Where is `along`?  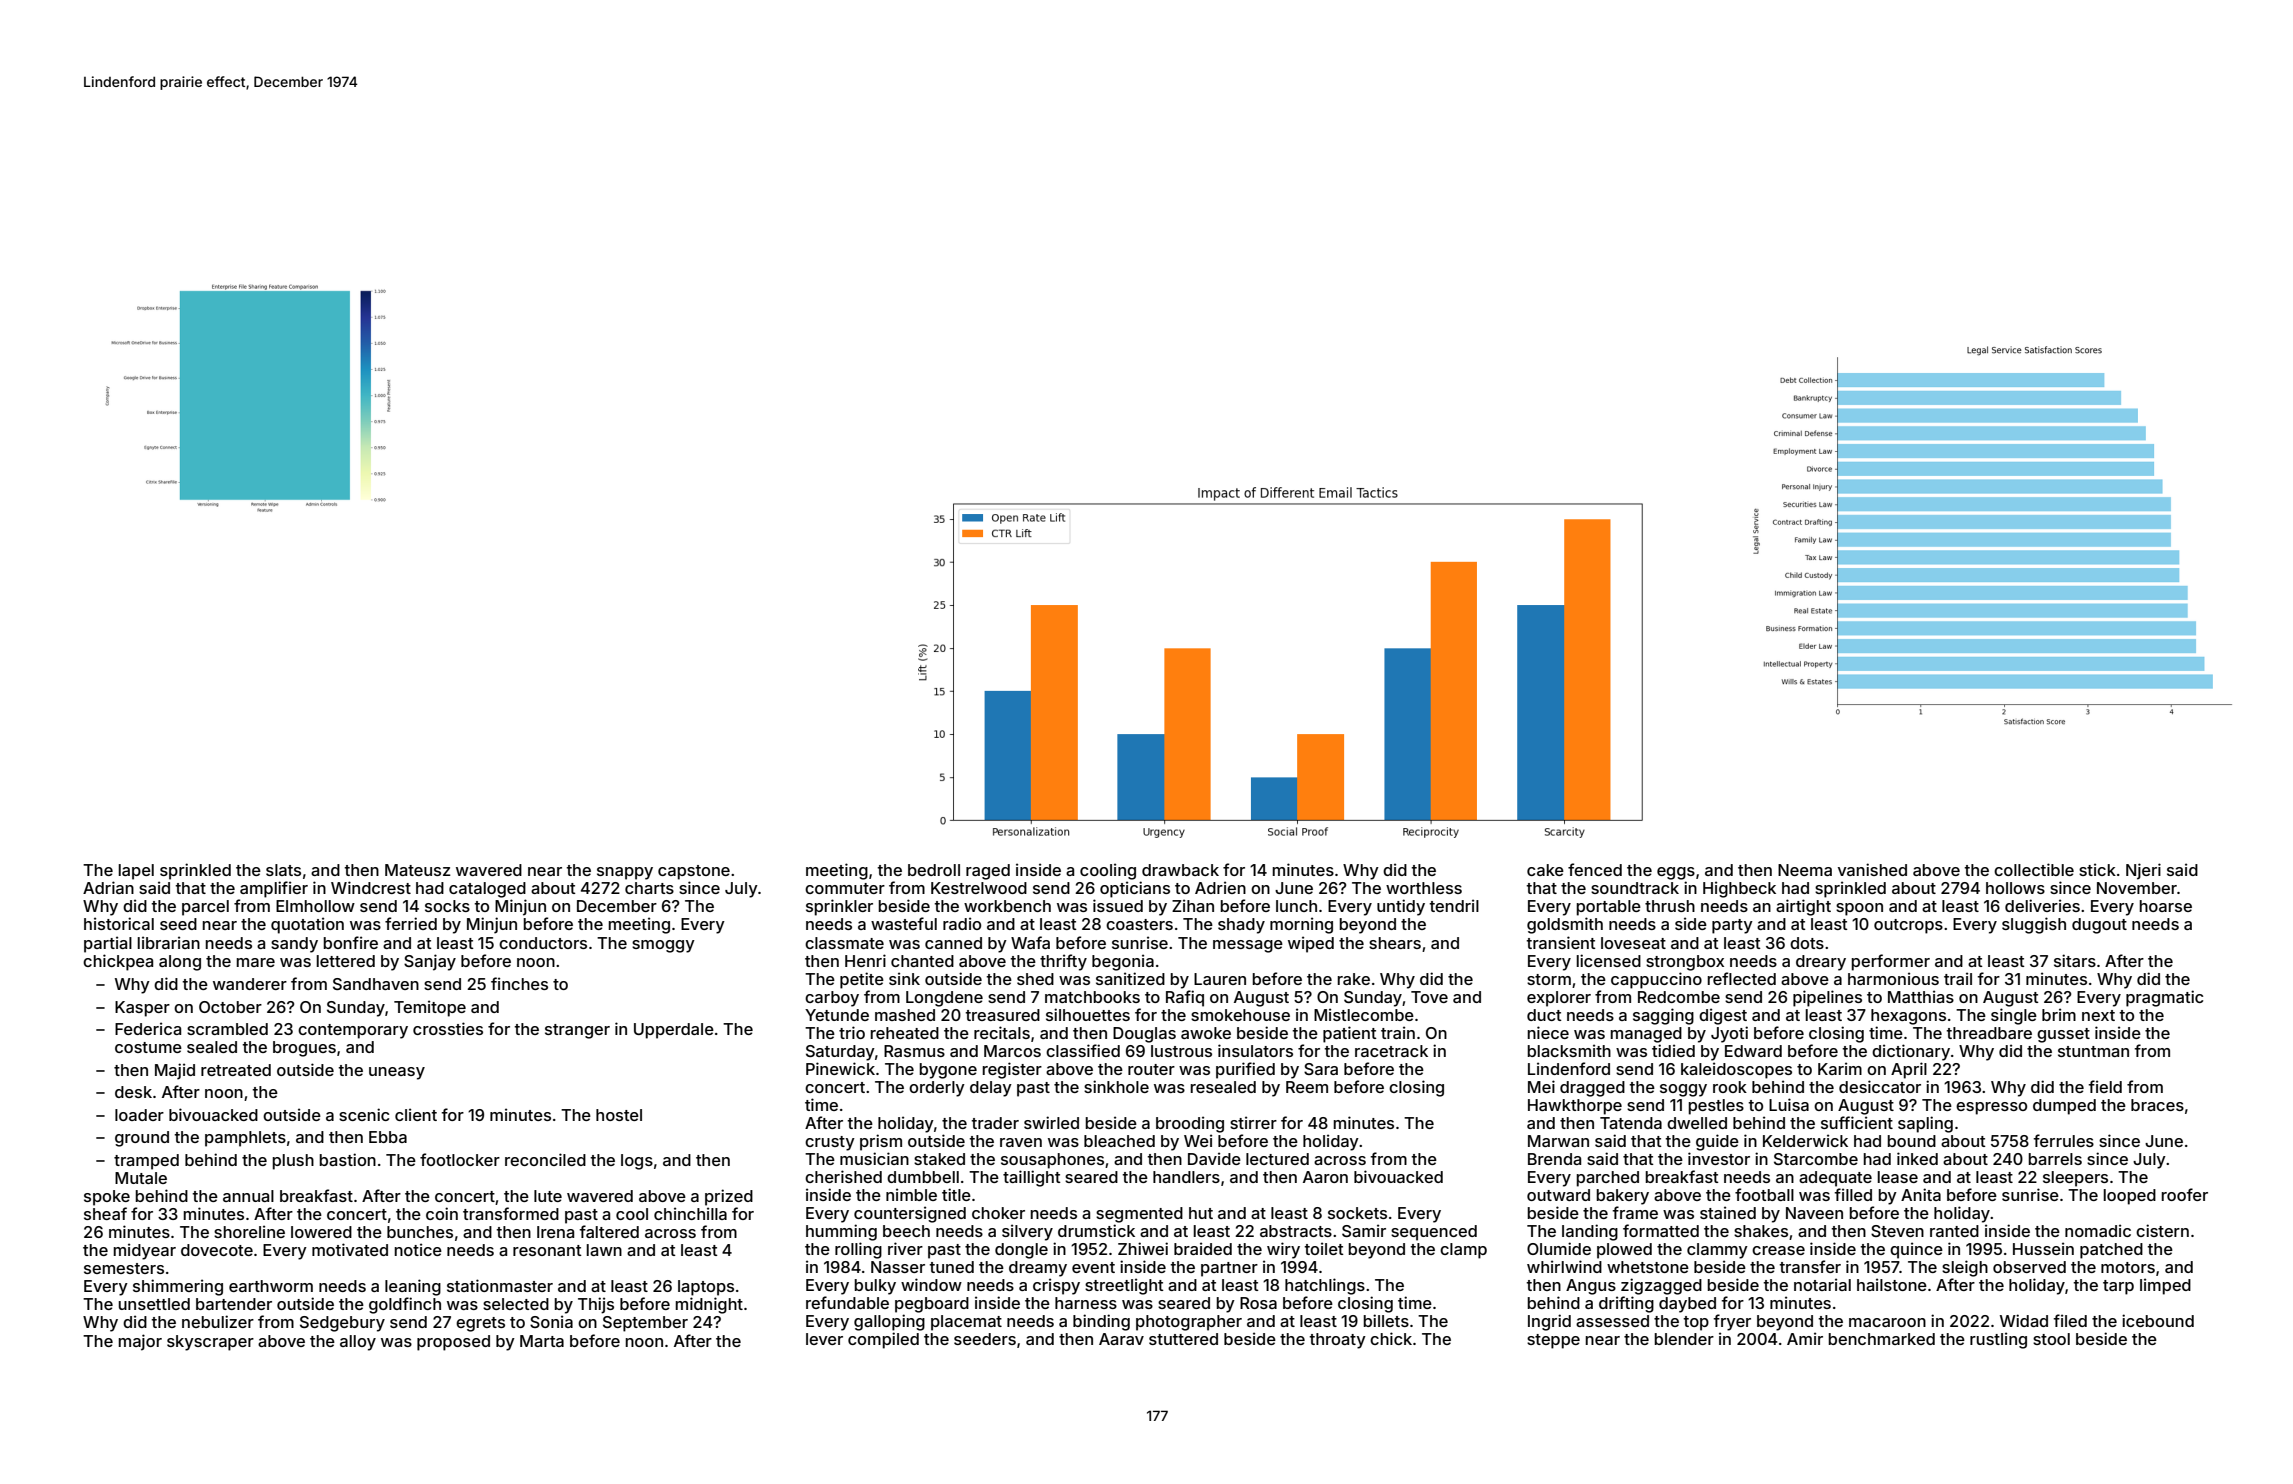
along is located at coordinates (180, 963).
